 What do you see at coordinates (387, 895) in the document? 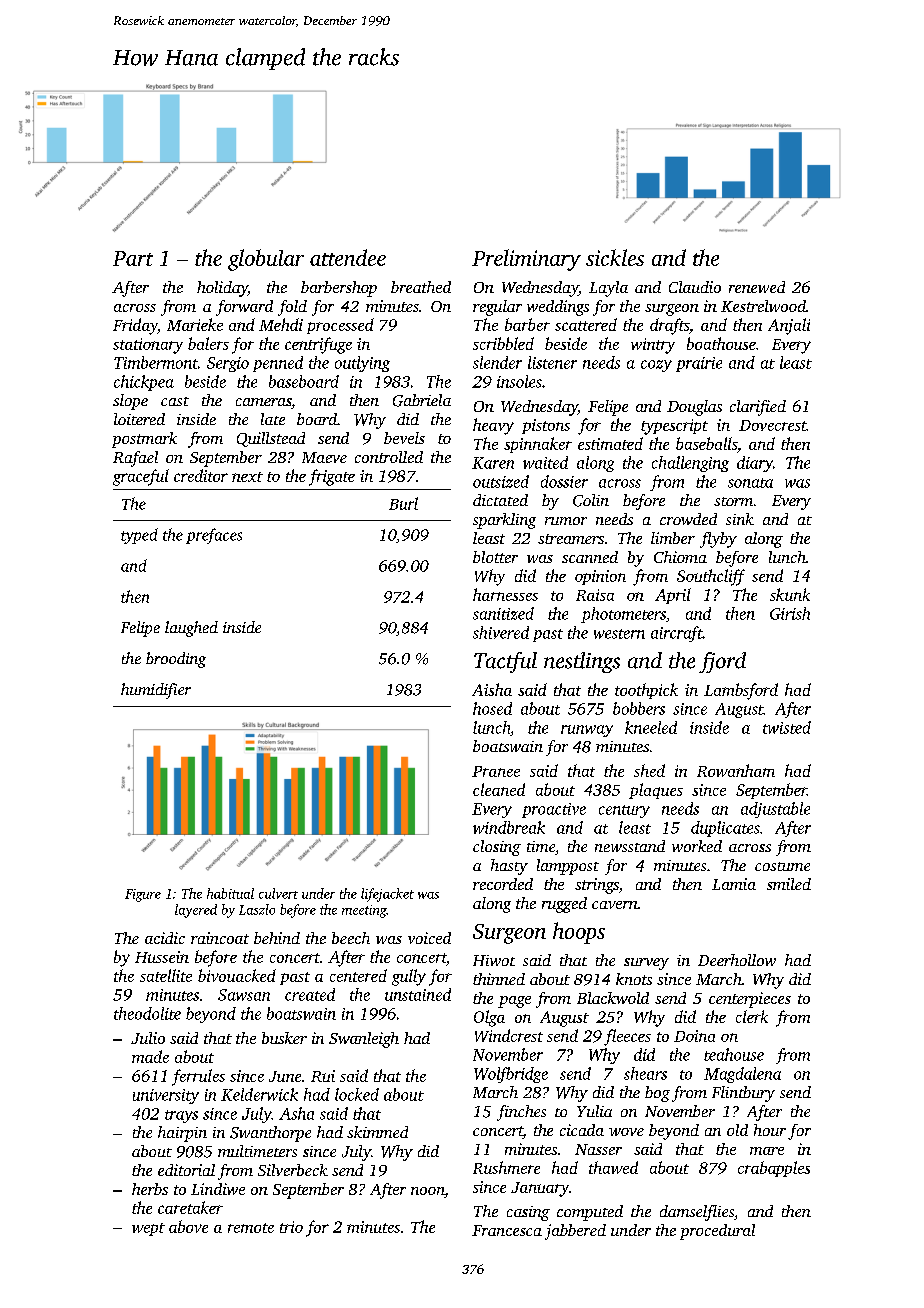
I see `lifejacket` at bounding box center [387, 895].
